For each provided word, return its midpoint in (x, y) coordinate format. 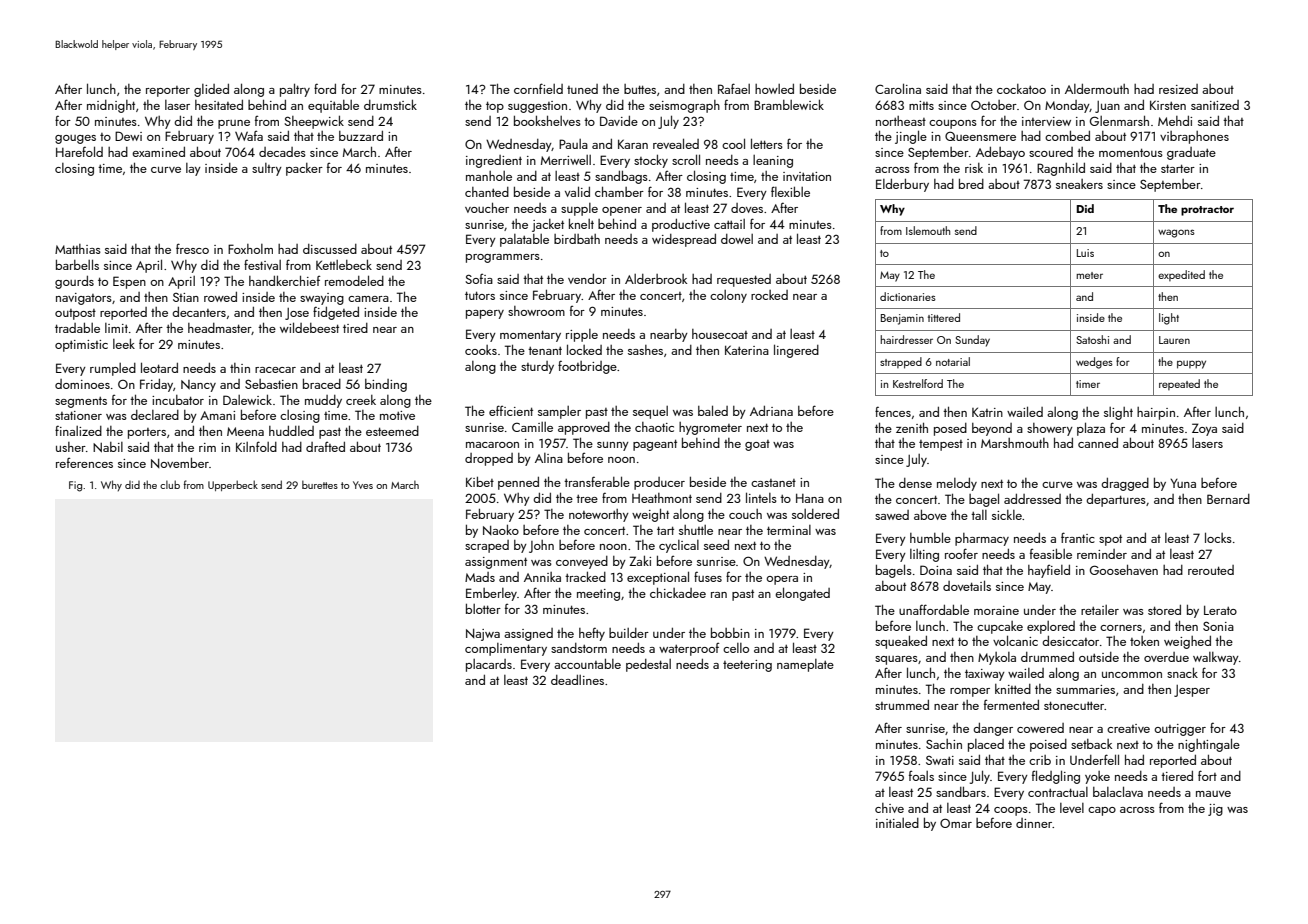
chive (889, 808)
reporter (168, 91)
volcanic (1015, 640)
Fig (75, 486)
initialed (897, 823)
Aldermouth (1097, 89)
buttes (640, 89)
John (541, 546)
